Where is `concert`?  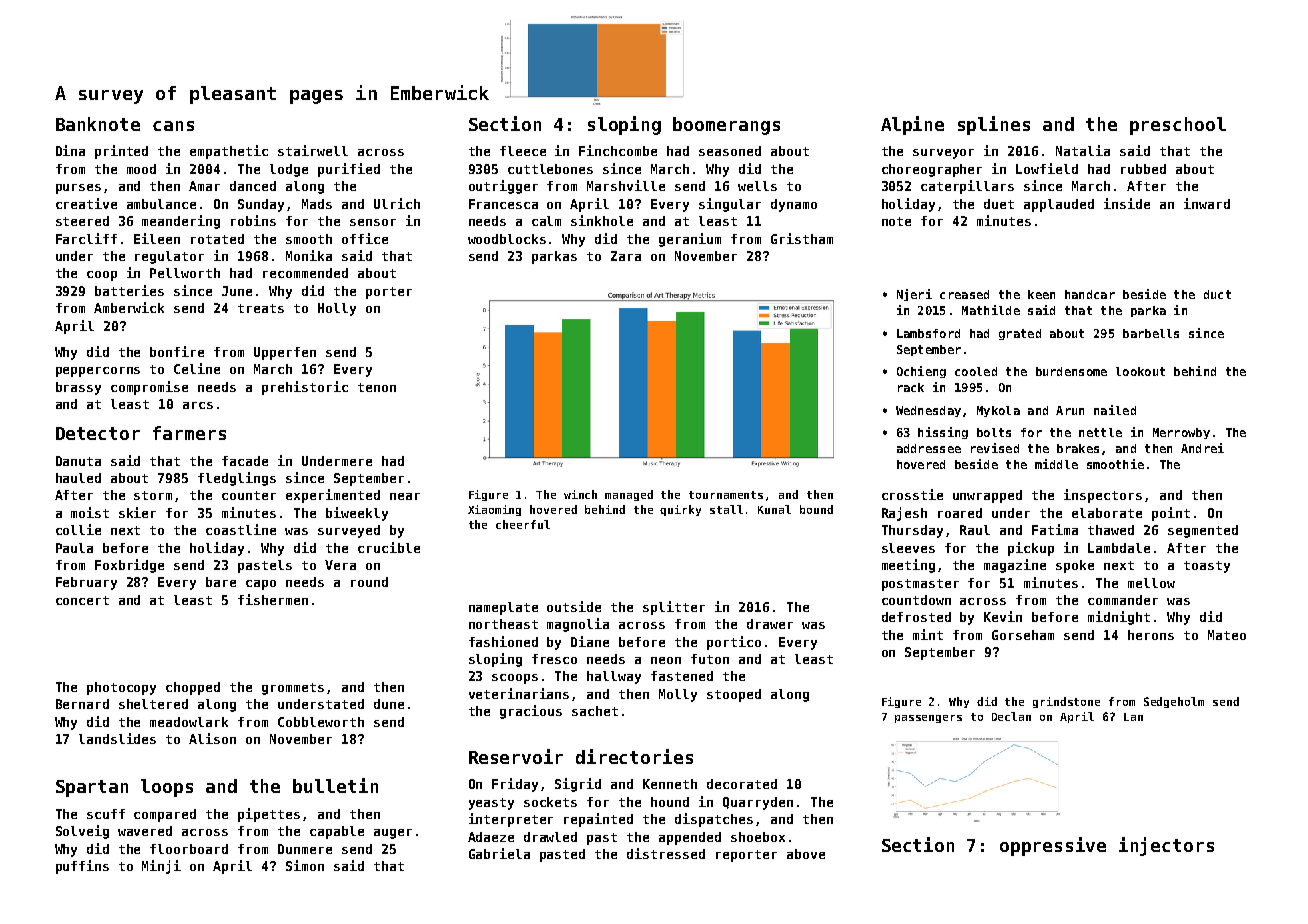 concert is located at coordinates (82, 600).
